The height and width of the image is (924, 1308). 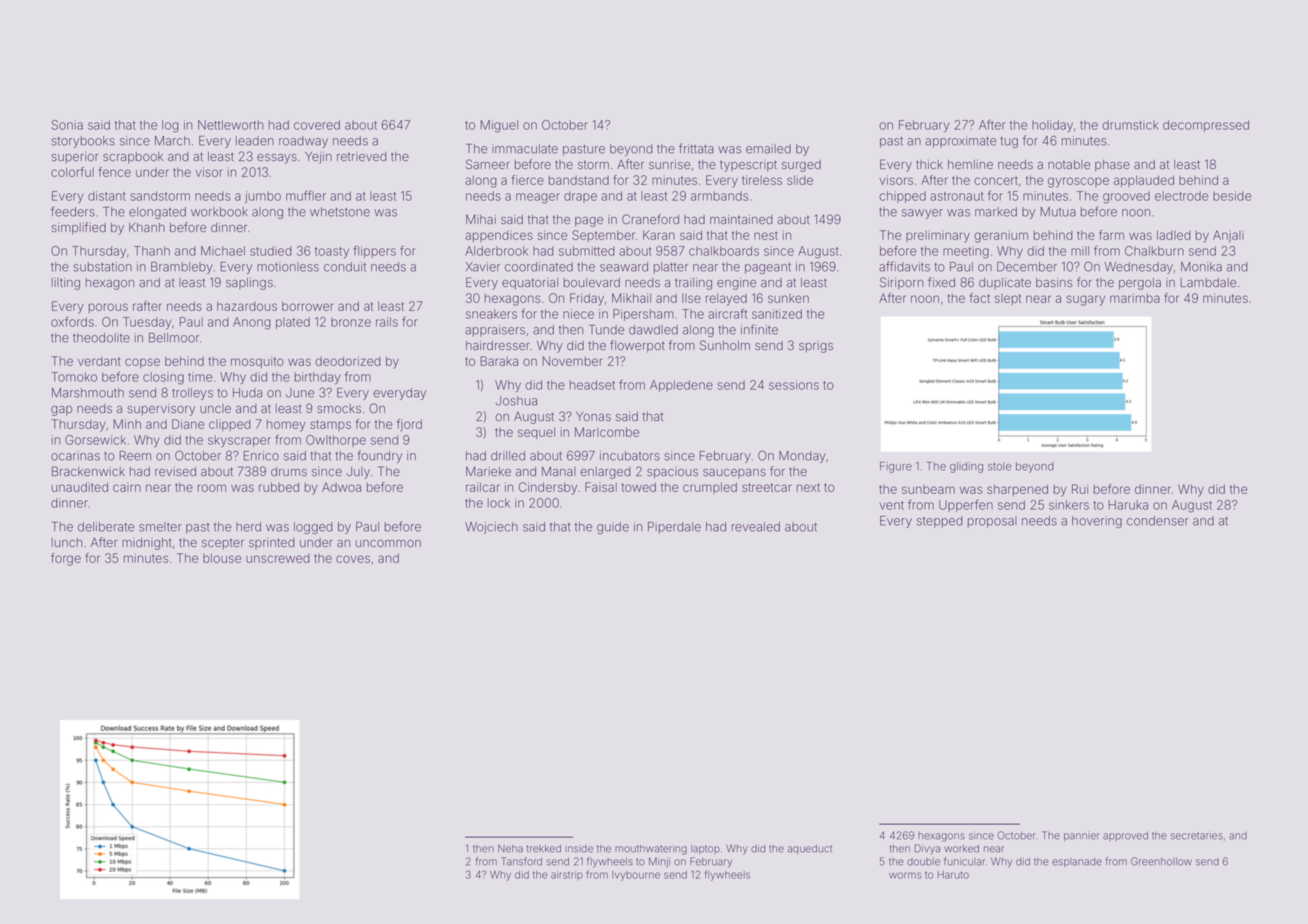 I want to click on coves, so click(x=353, y=559).
